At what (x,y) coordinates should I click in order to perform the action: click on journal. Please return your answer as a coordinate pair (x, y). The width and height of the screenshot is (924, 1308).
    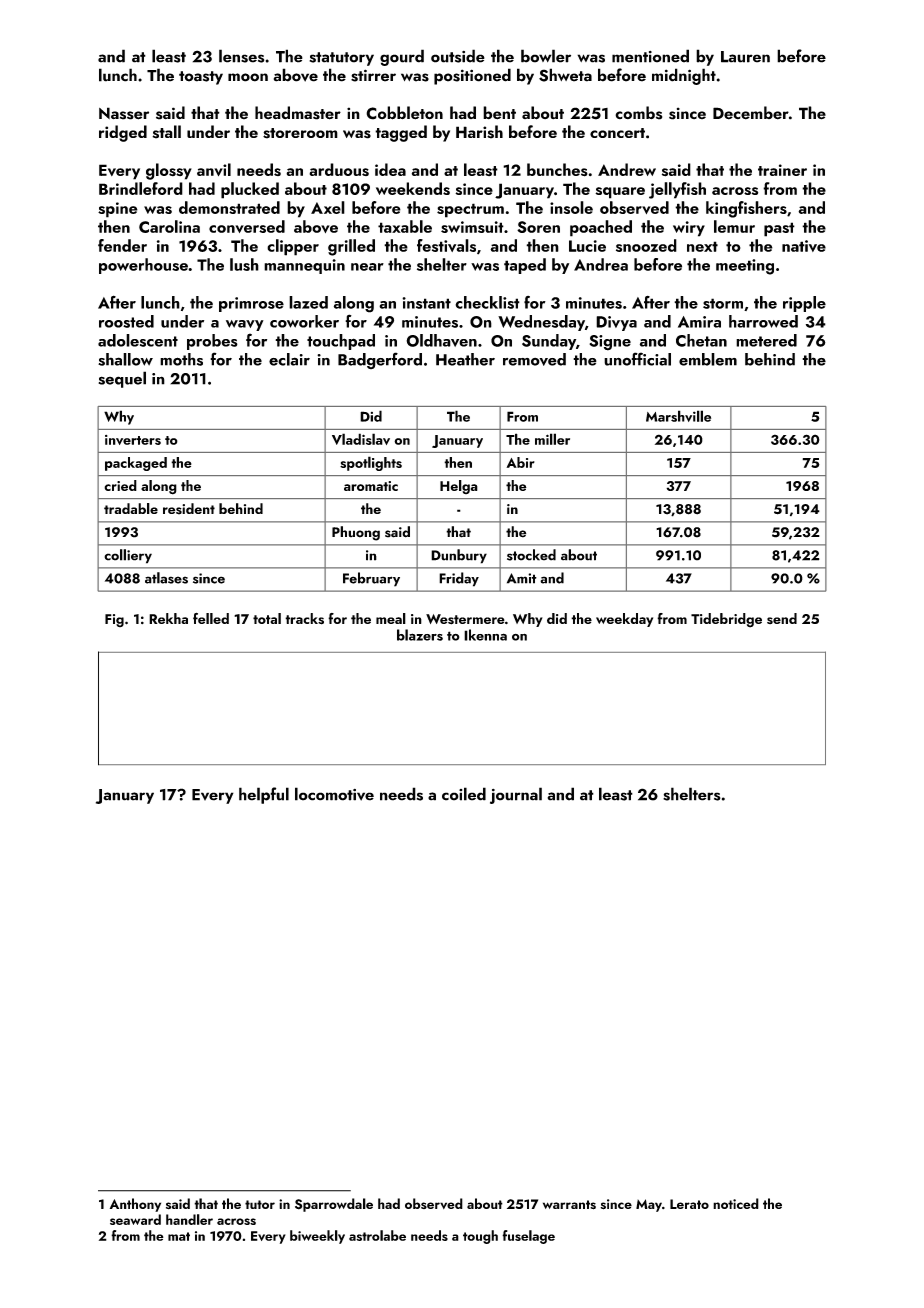
    Looking at the image, I should click on (516, 795).
